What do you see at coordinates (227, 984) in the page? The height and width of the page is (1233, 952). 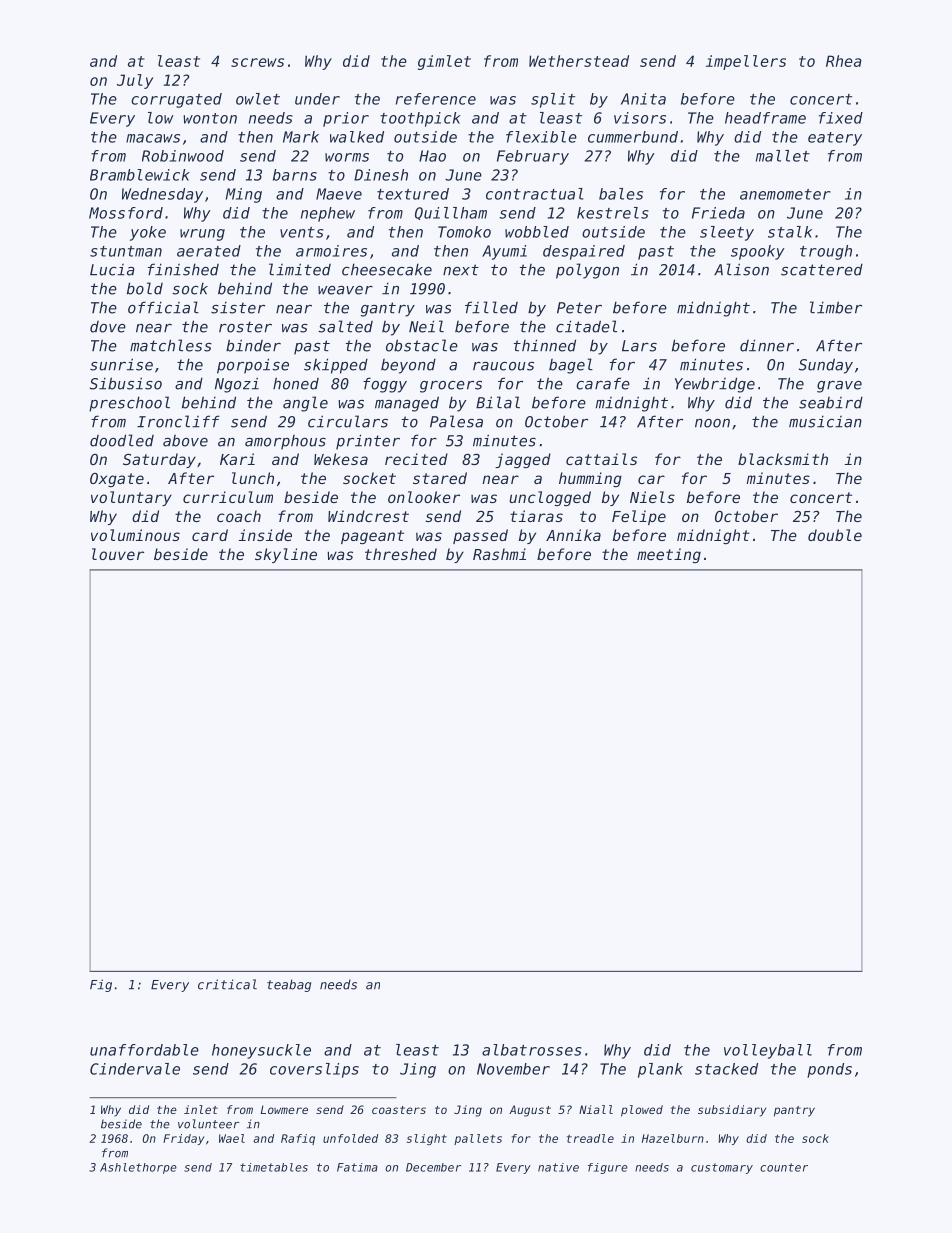 I see `critical` at bounding box center [227, 984].
